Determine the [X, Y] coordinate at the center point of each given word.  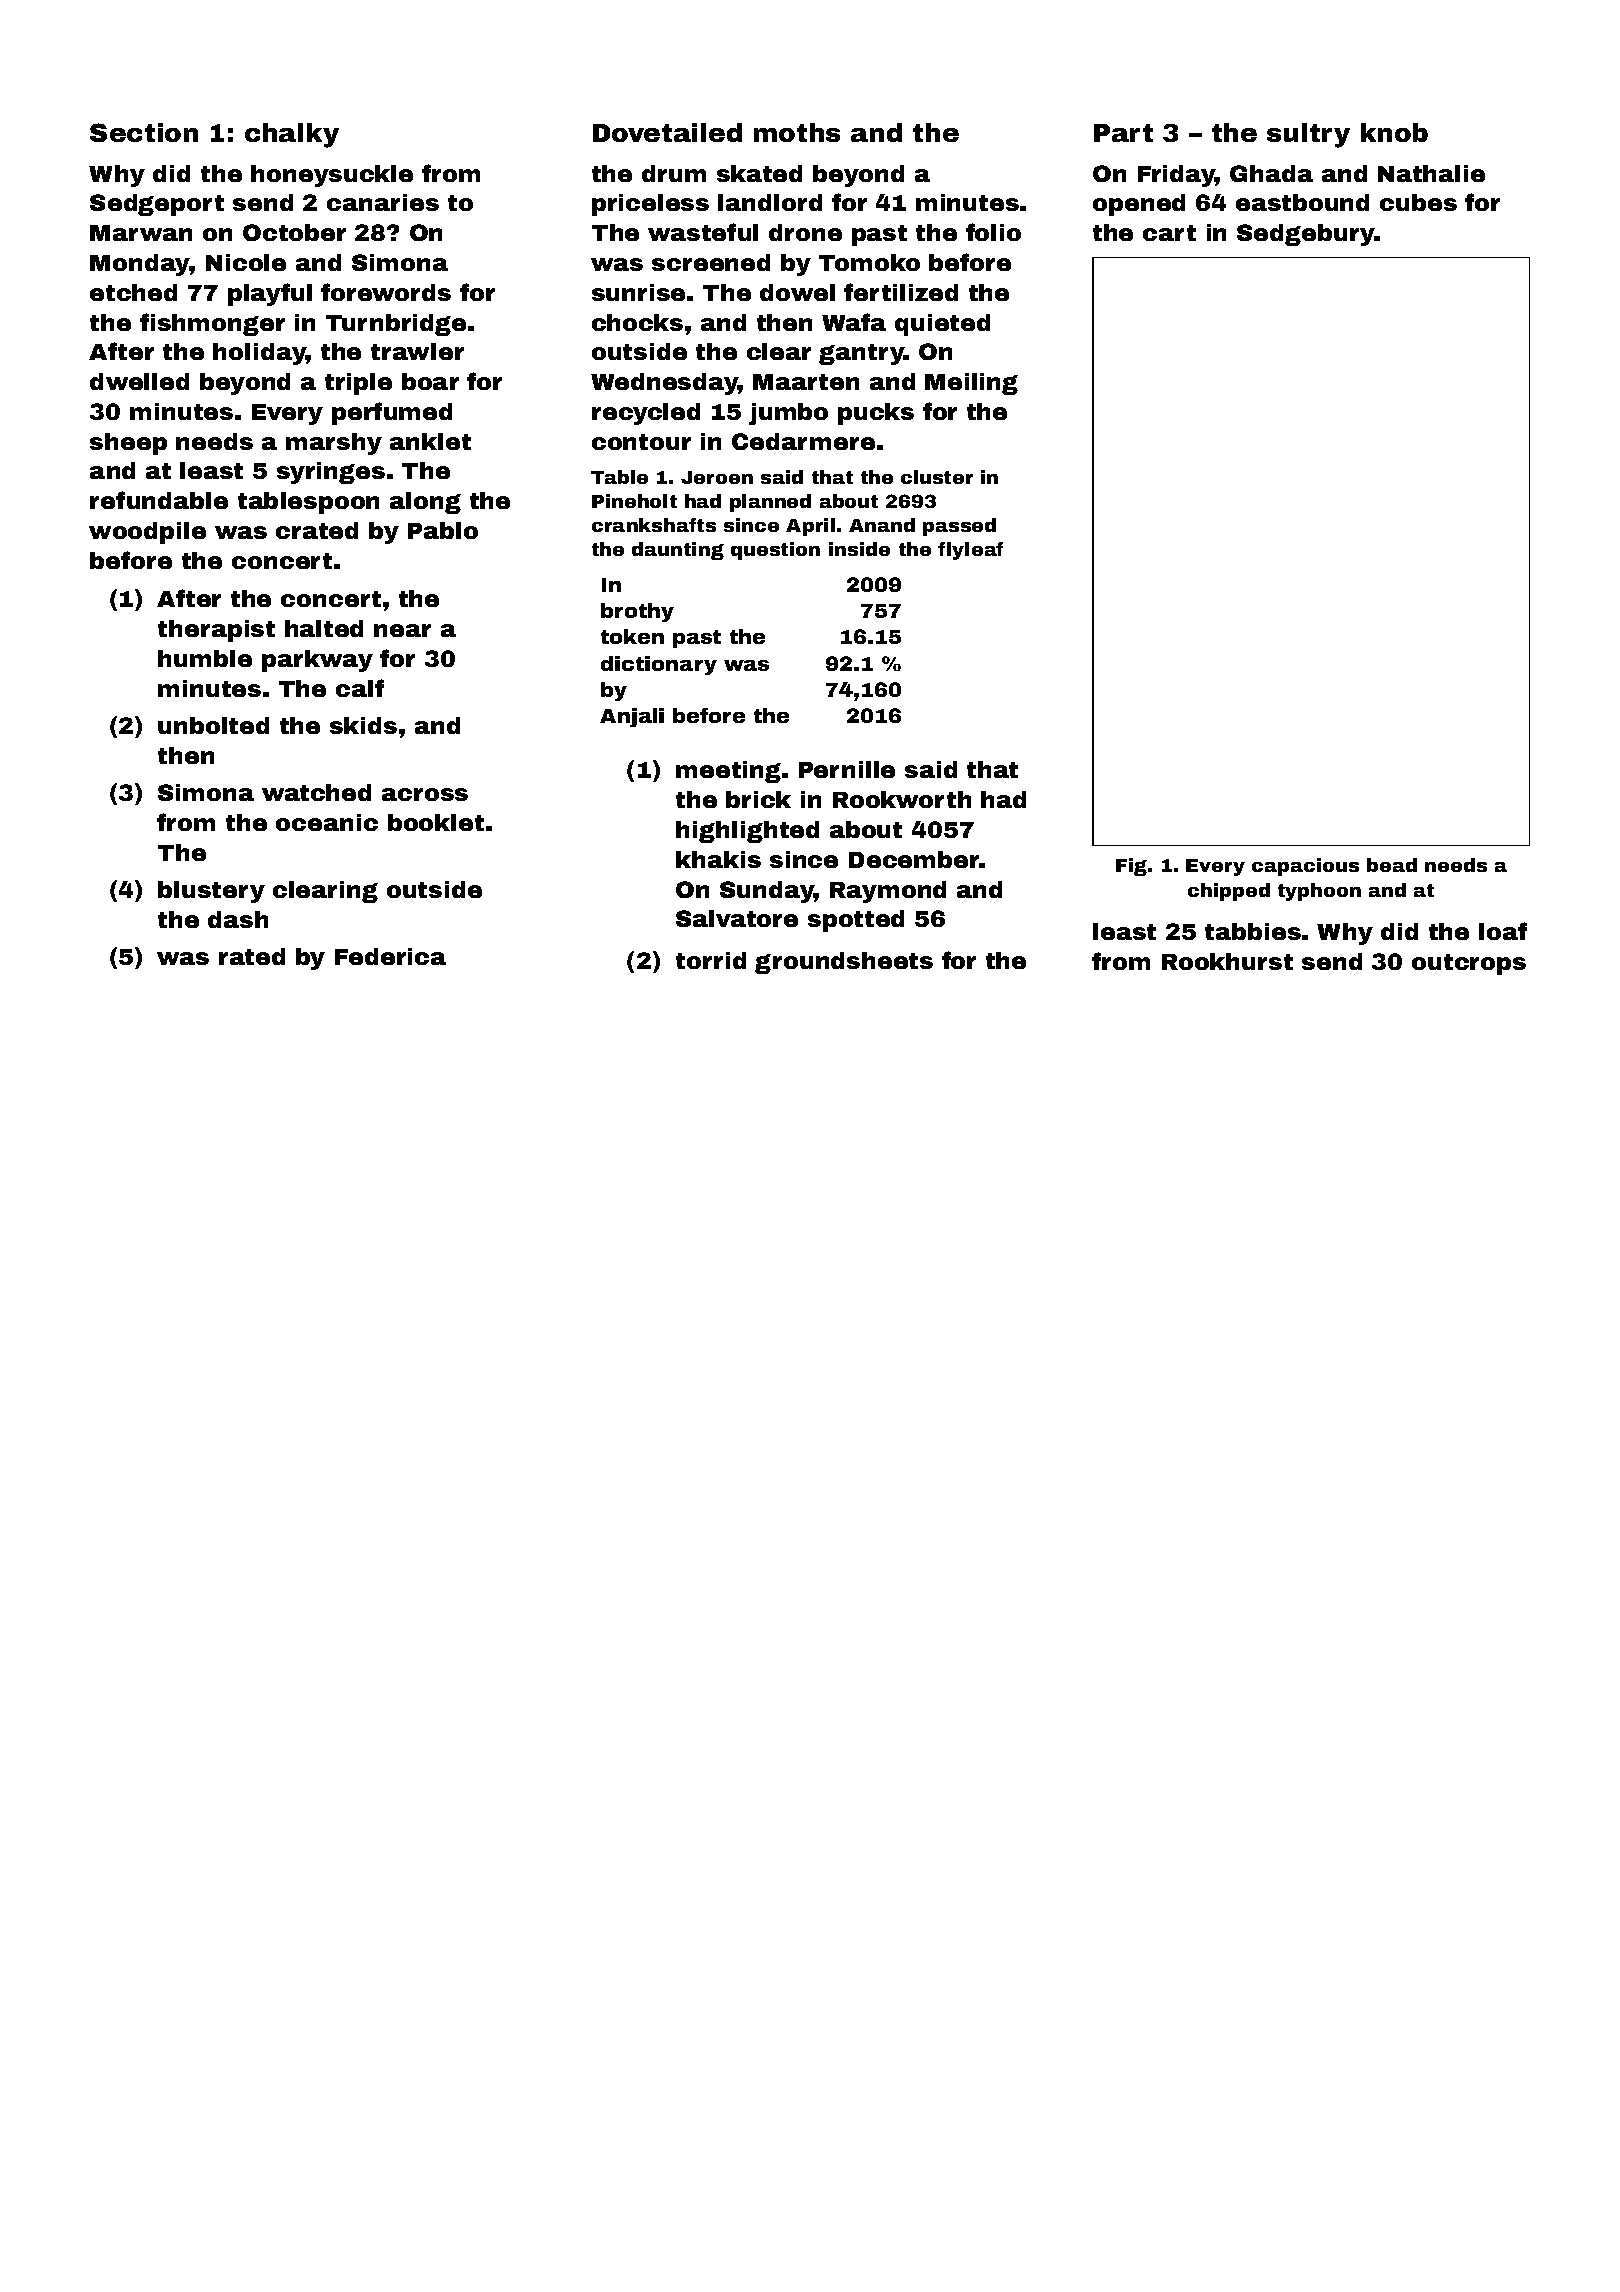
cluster [937, 477]
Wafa [854, 322]
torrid [711, 960]
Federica [390, 956]
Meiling [971, 384]
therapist [216, 631]
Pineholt [634, 501]
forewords [386, 292]
